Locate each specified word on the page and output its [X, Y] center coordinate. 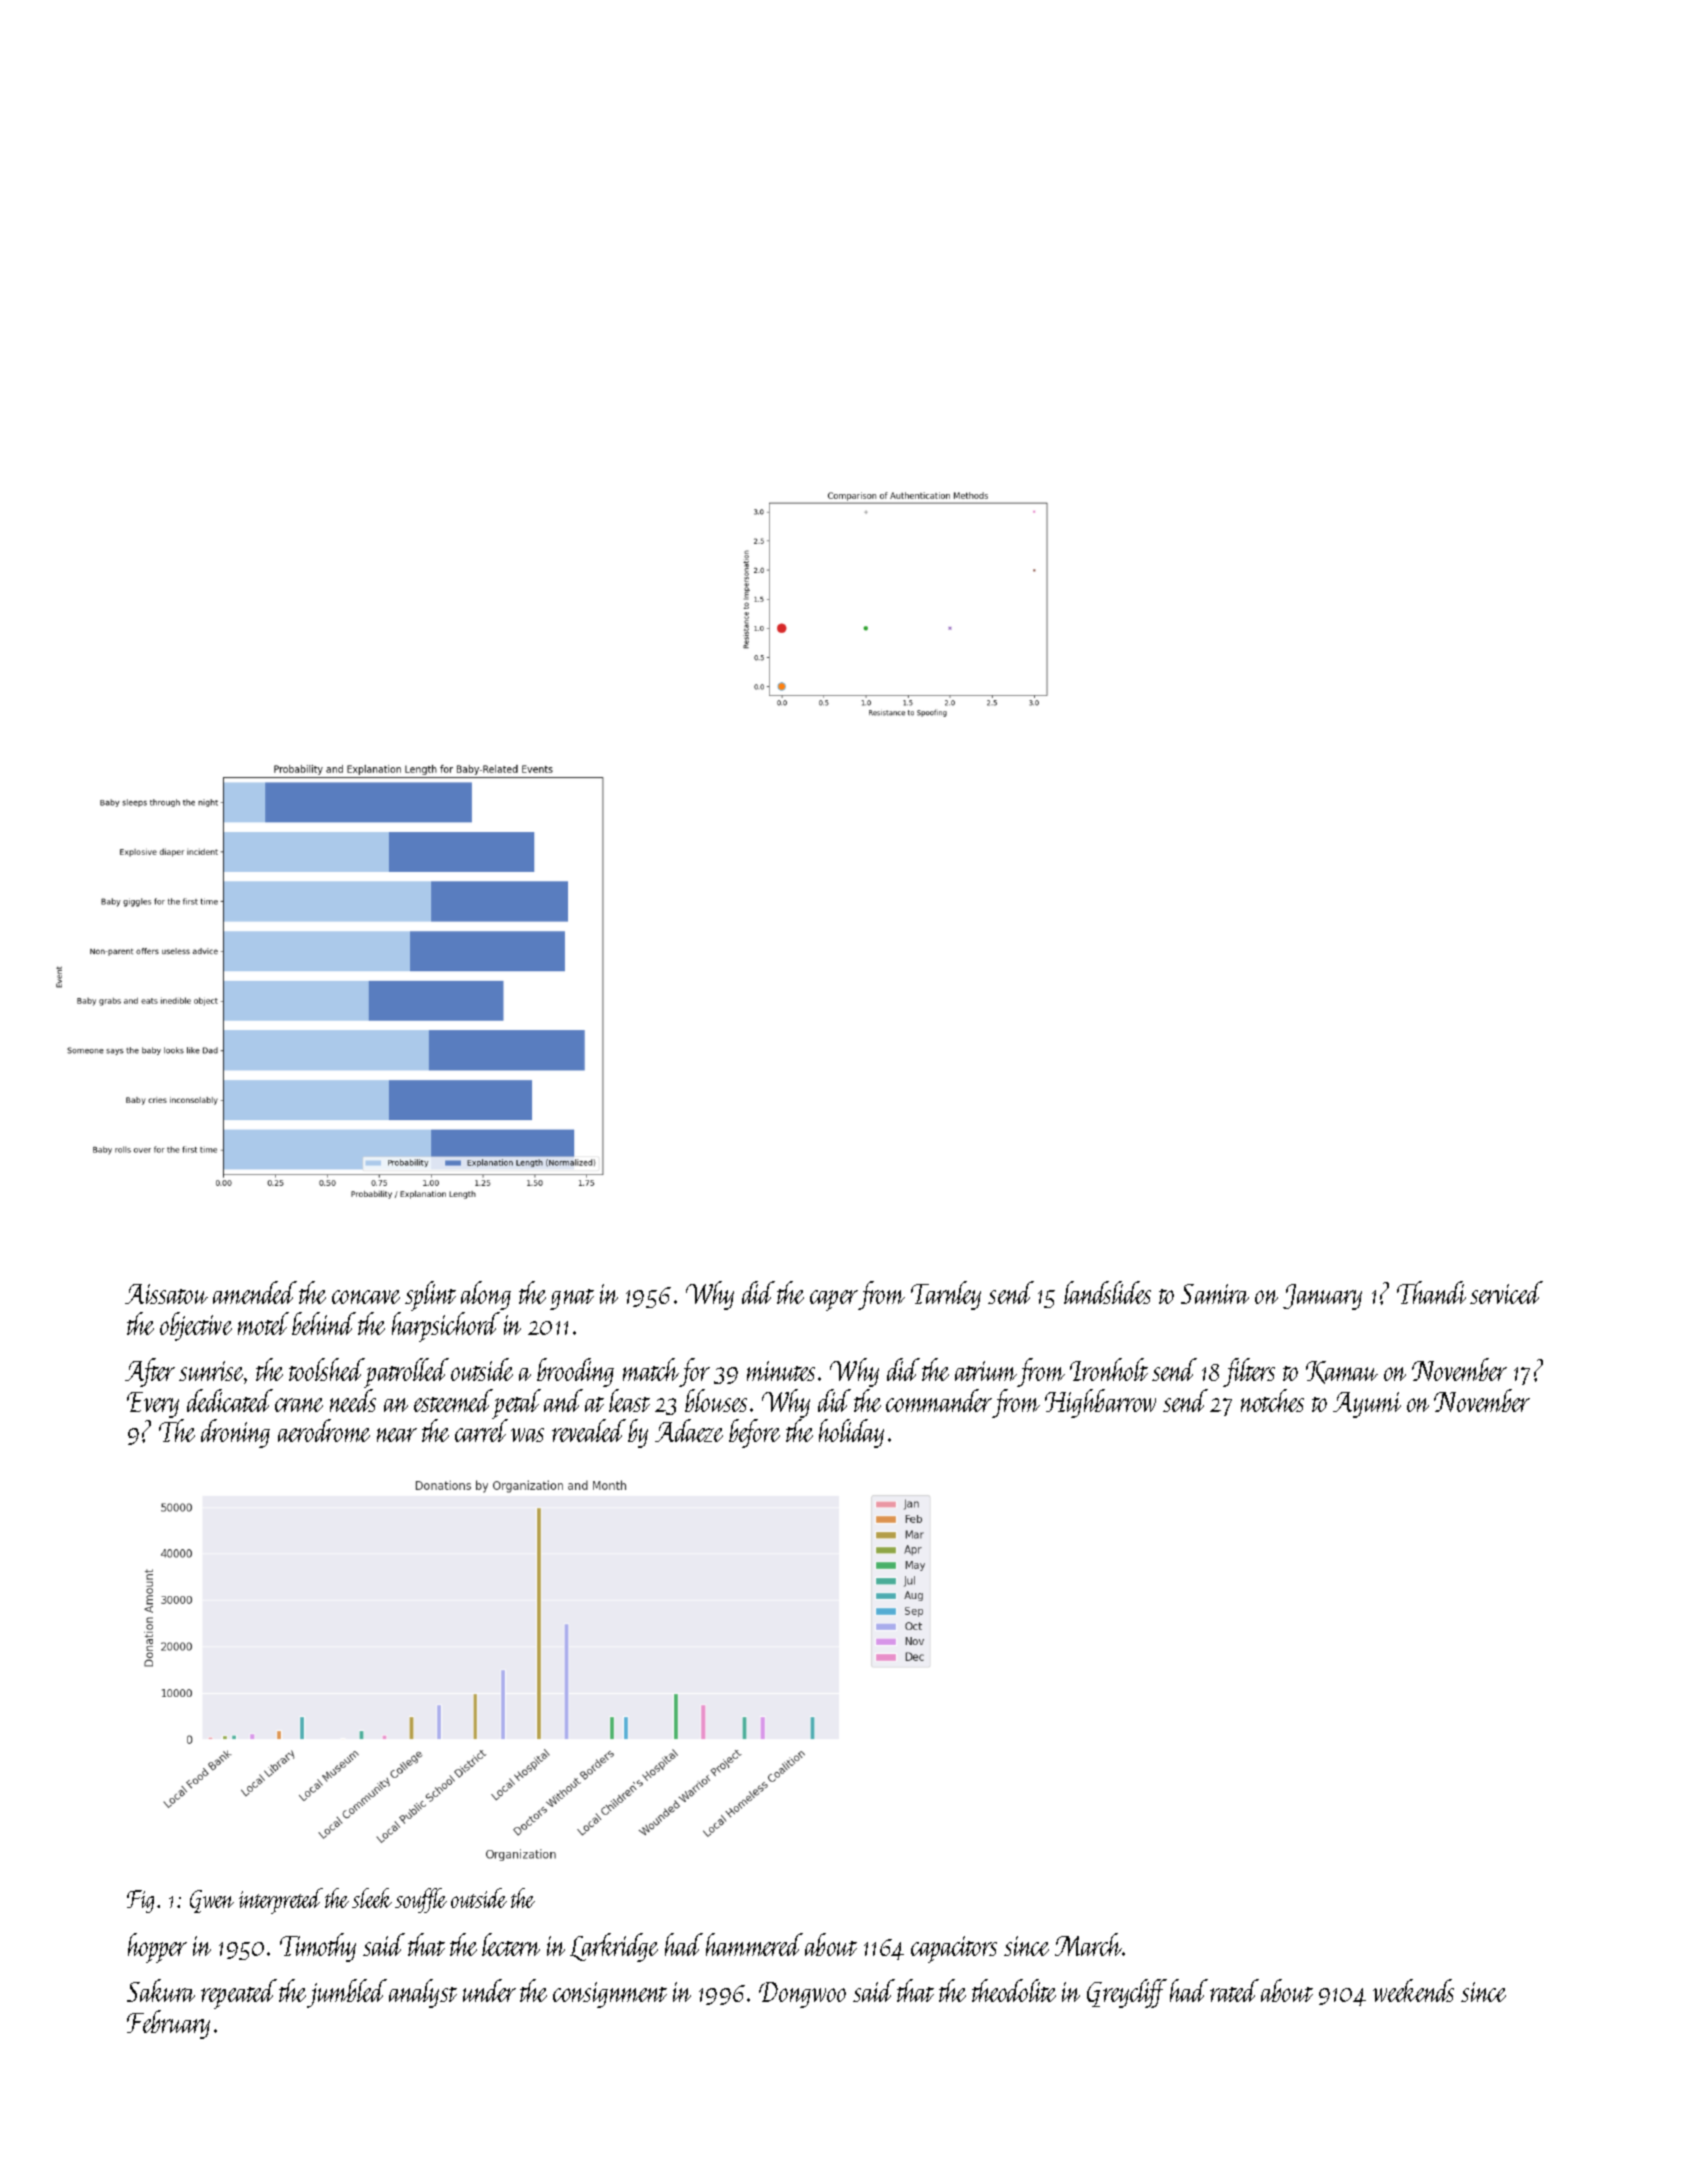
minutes [781, 1371]
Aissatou [166, 1294]
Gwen [212, 1901]
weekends [1413, 1990]
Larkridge [614, 1947]
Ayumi [1367, 1405]
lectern [511, 1944]
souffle [421, 1900]
